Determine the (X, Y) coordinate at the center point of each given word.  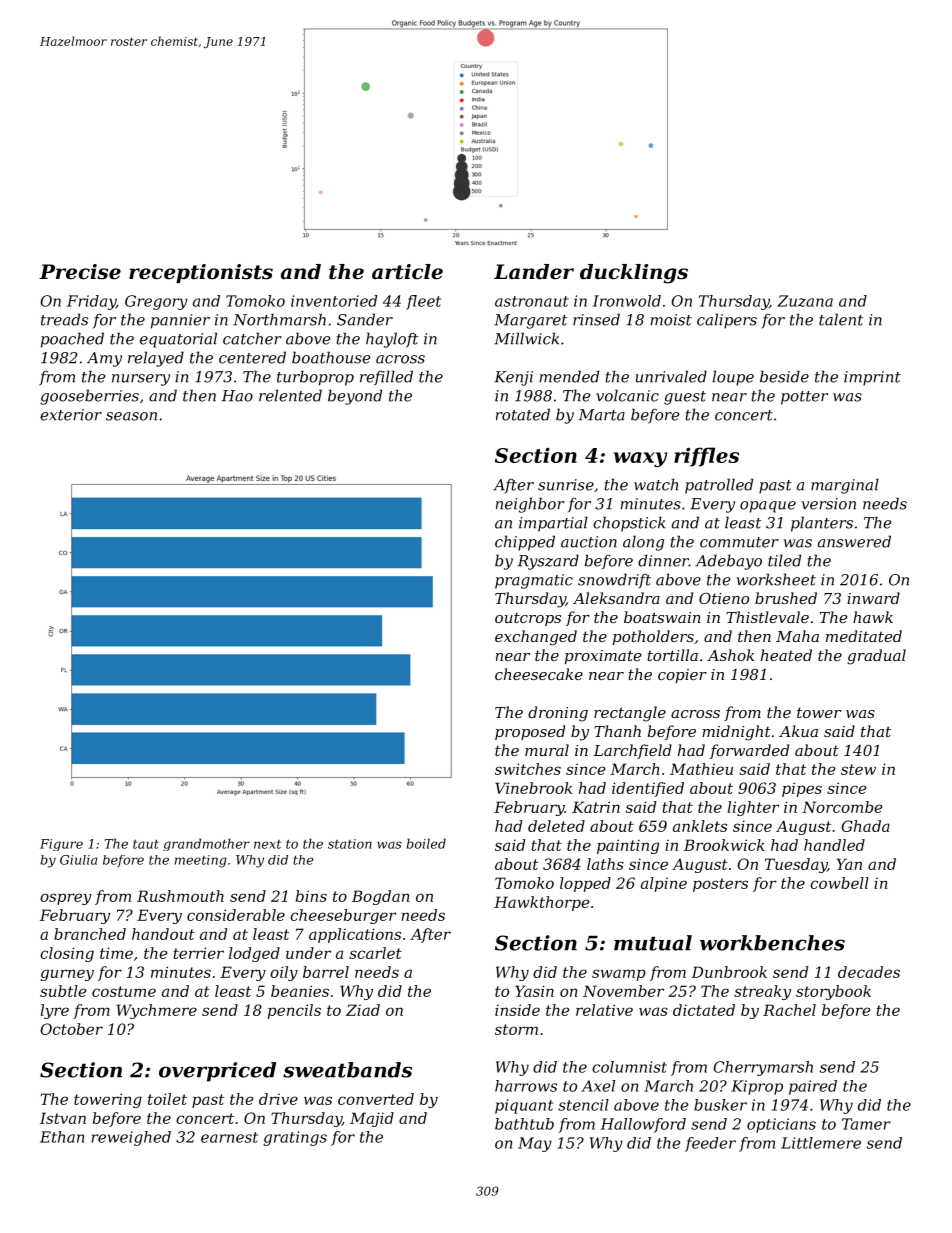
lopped (585, 884)
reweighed (131, 1138)
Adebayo (728, 562)
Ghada (865, 826)
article (407, 272)
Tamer (866, 1124)
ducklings (634, 274)
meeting (201, 861)
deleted (556, 826)
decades (869, 972)
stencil (583, 1105)
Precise (80, 272)
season (131, 416)
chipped (525, 543)
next (267, 844)
